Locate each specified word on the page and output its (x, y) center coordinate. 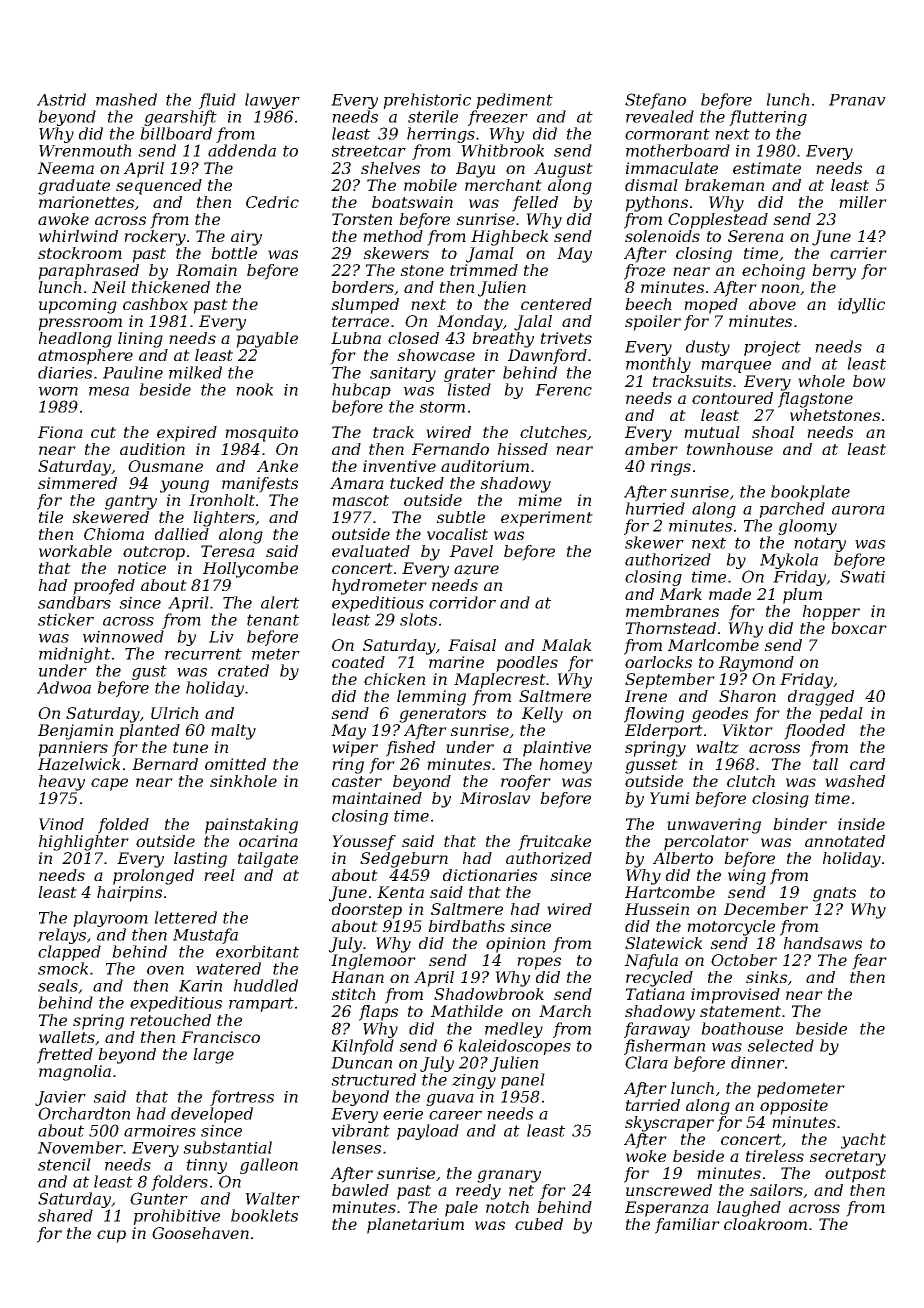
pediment (514, 101)
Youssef (364, 843)
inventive (399, 466)
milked (195, 372)
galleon (269, 1166)
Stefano (655, 101)
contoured (732, 398)
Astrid (61, 99)
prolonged (153, 877)
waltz (717, 747)
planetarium (415, 1226)
